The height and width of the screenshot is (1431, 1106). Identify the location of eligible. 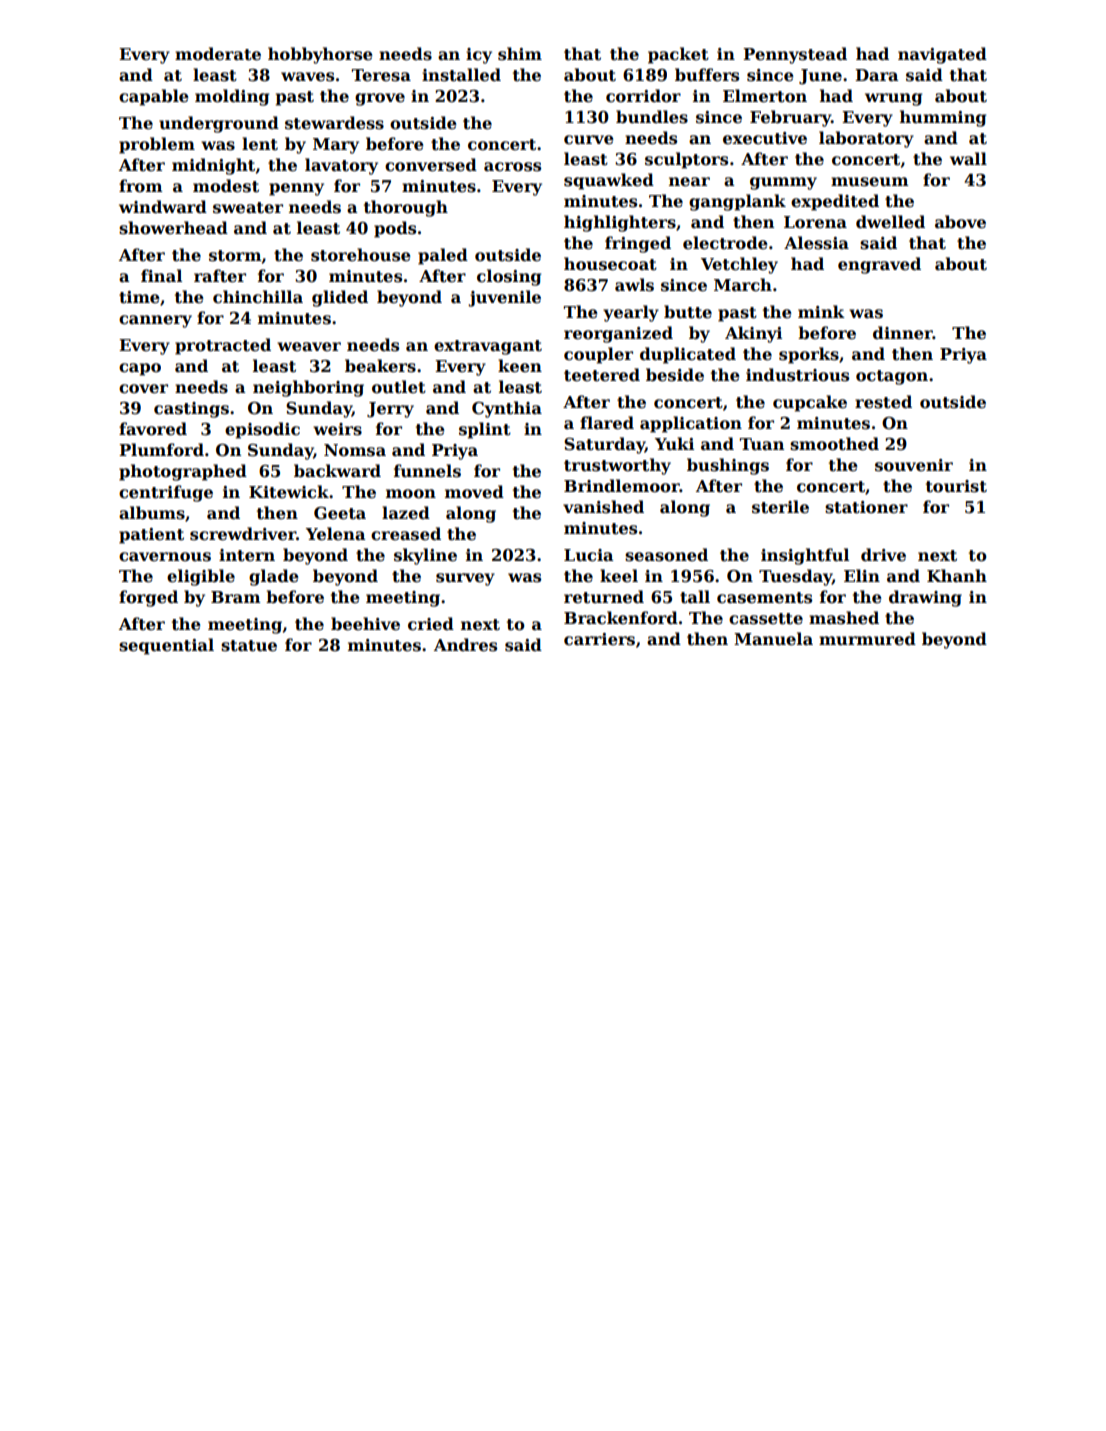
(201, 577).
